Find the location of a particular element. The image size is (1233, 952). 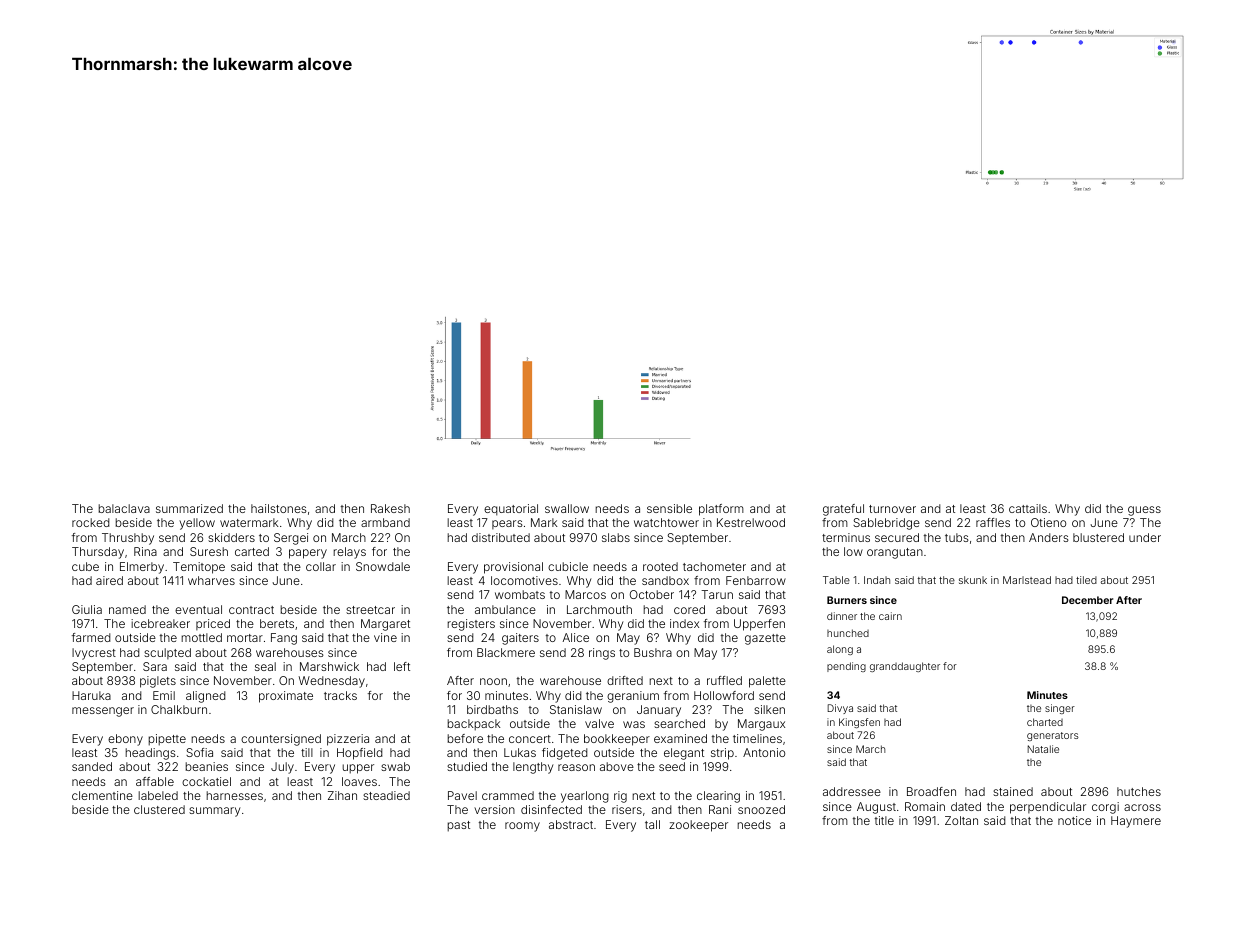

tiled is located at coordinates (1086, 580).
